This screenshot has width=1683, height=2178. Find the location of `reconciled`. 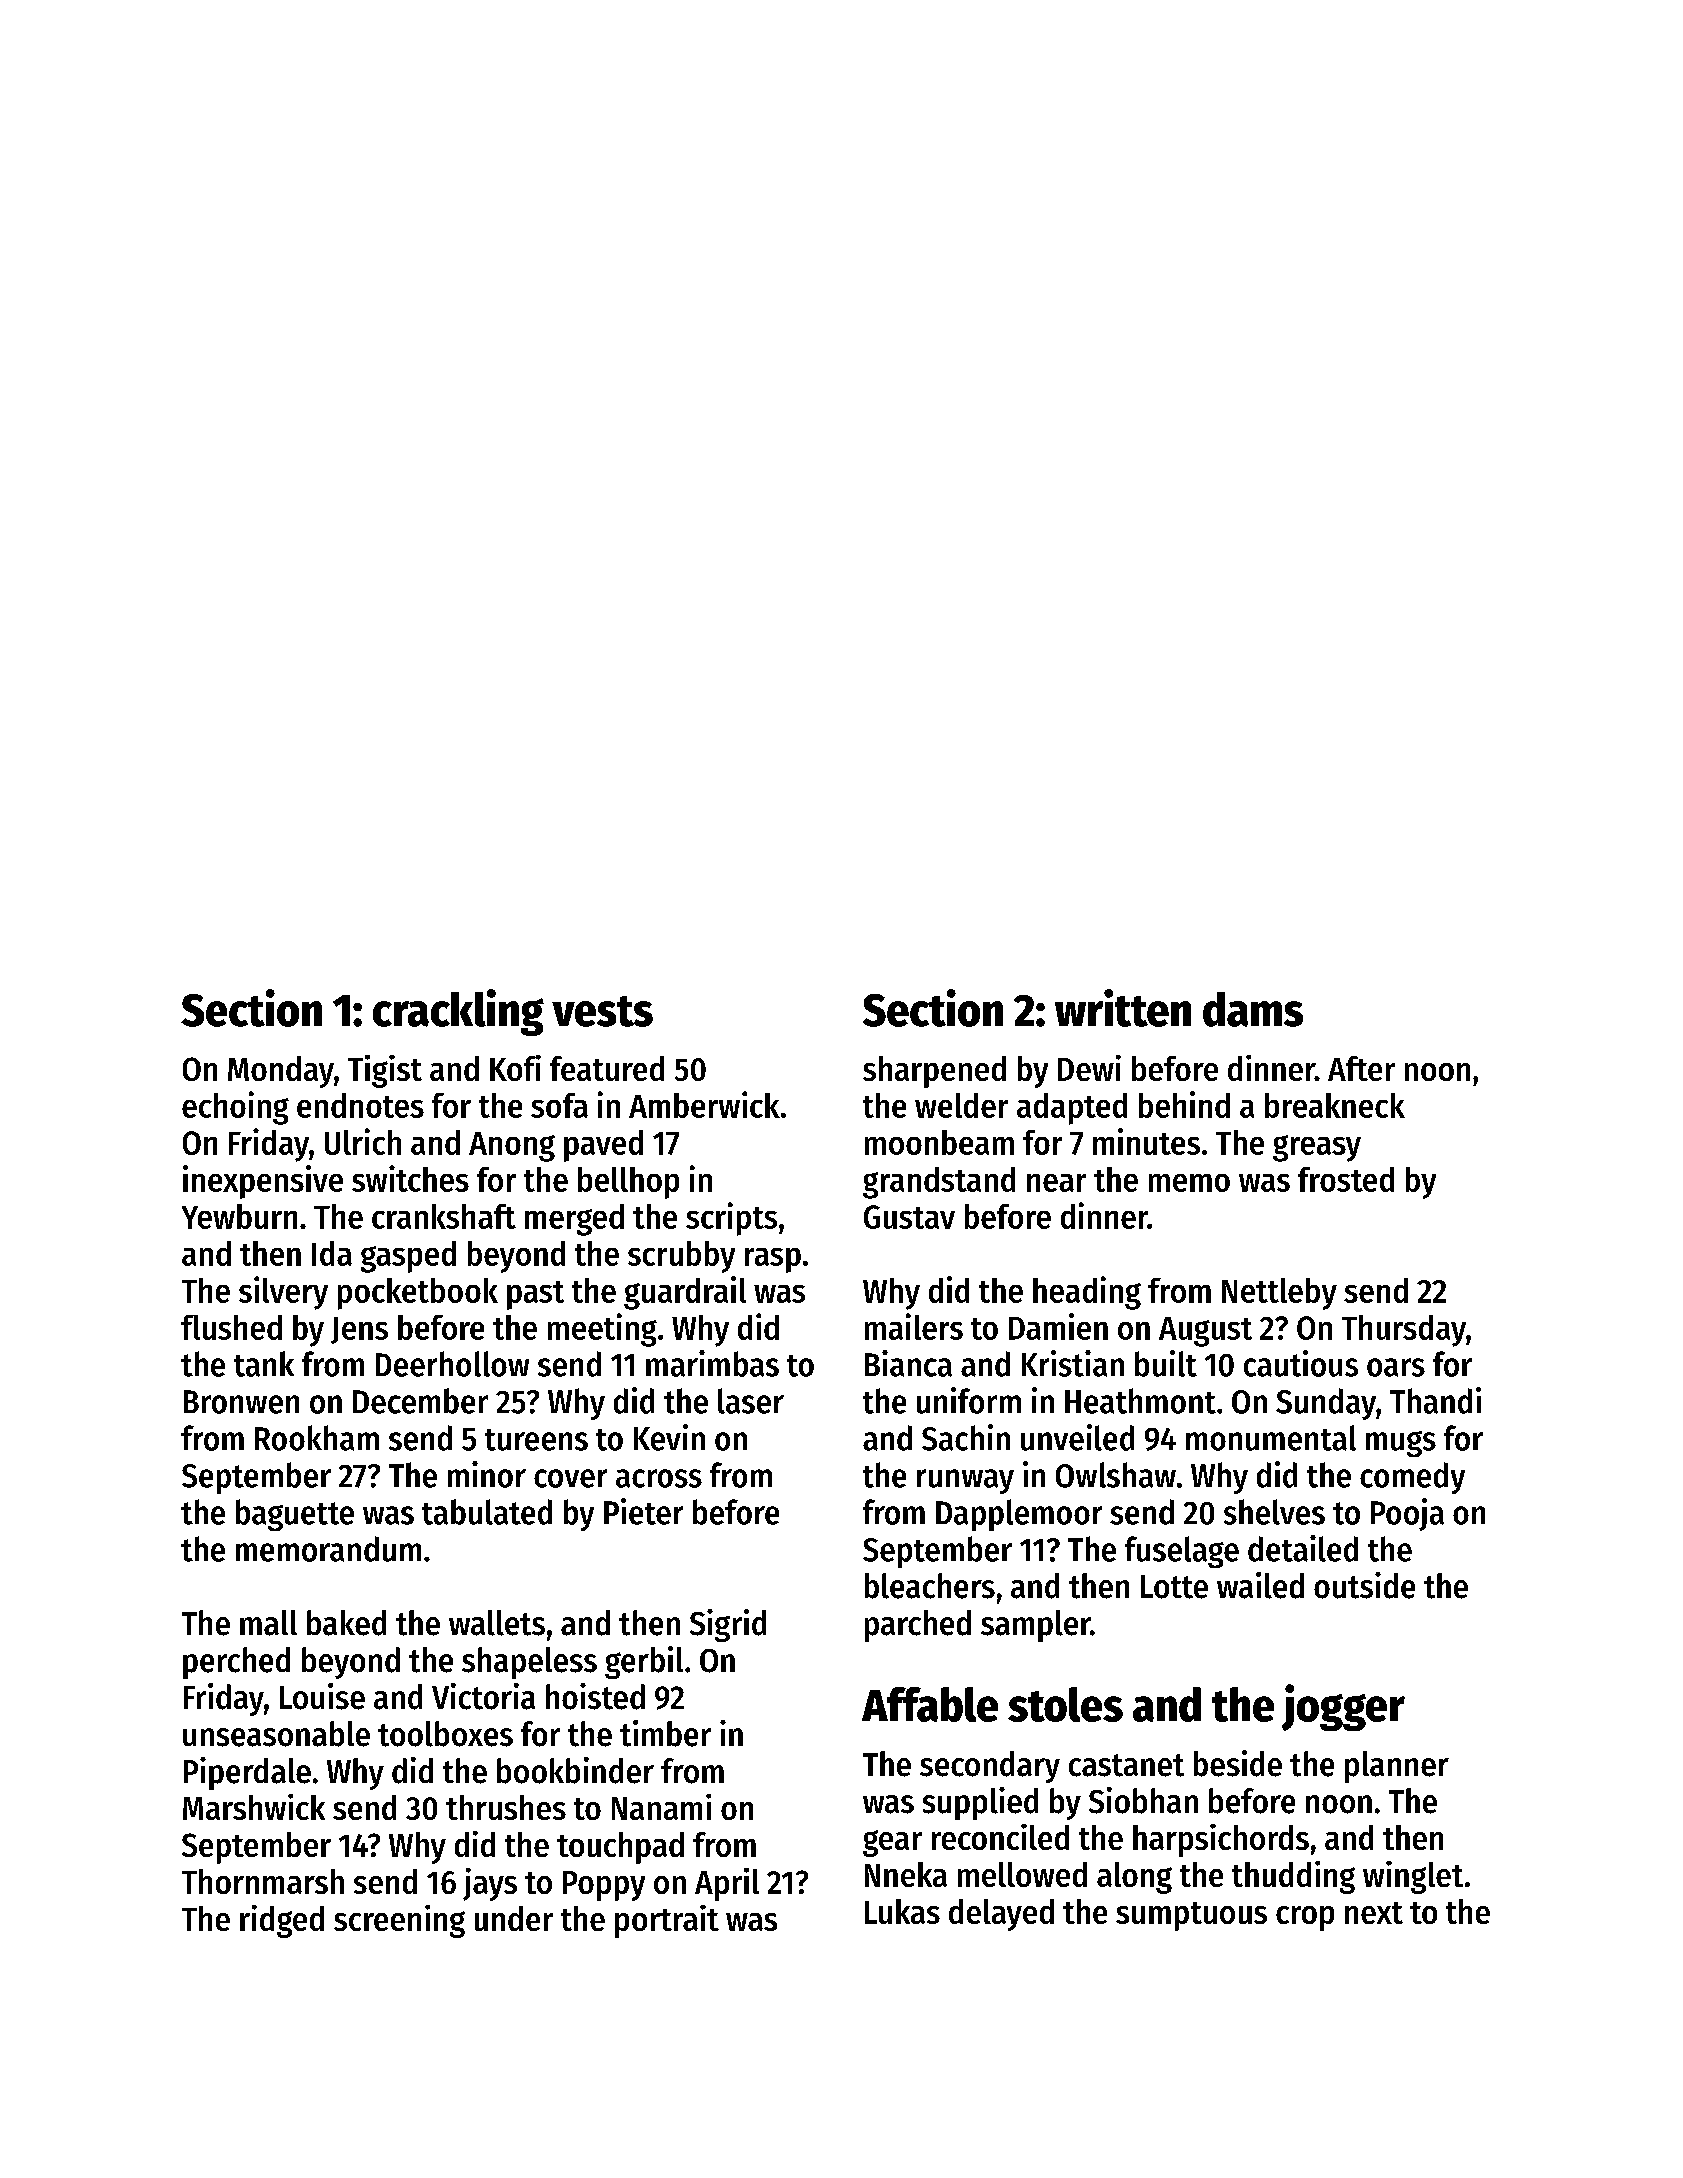

reconciled is located at coordinates (1000, 1837).
